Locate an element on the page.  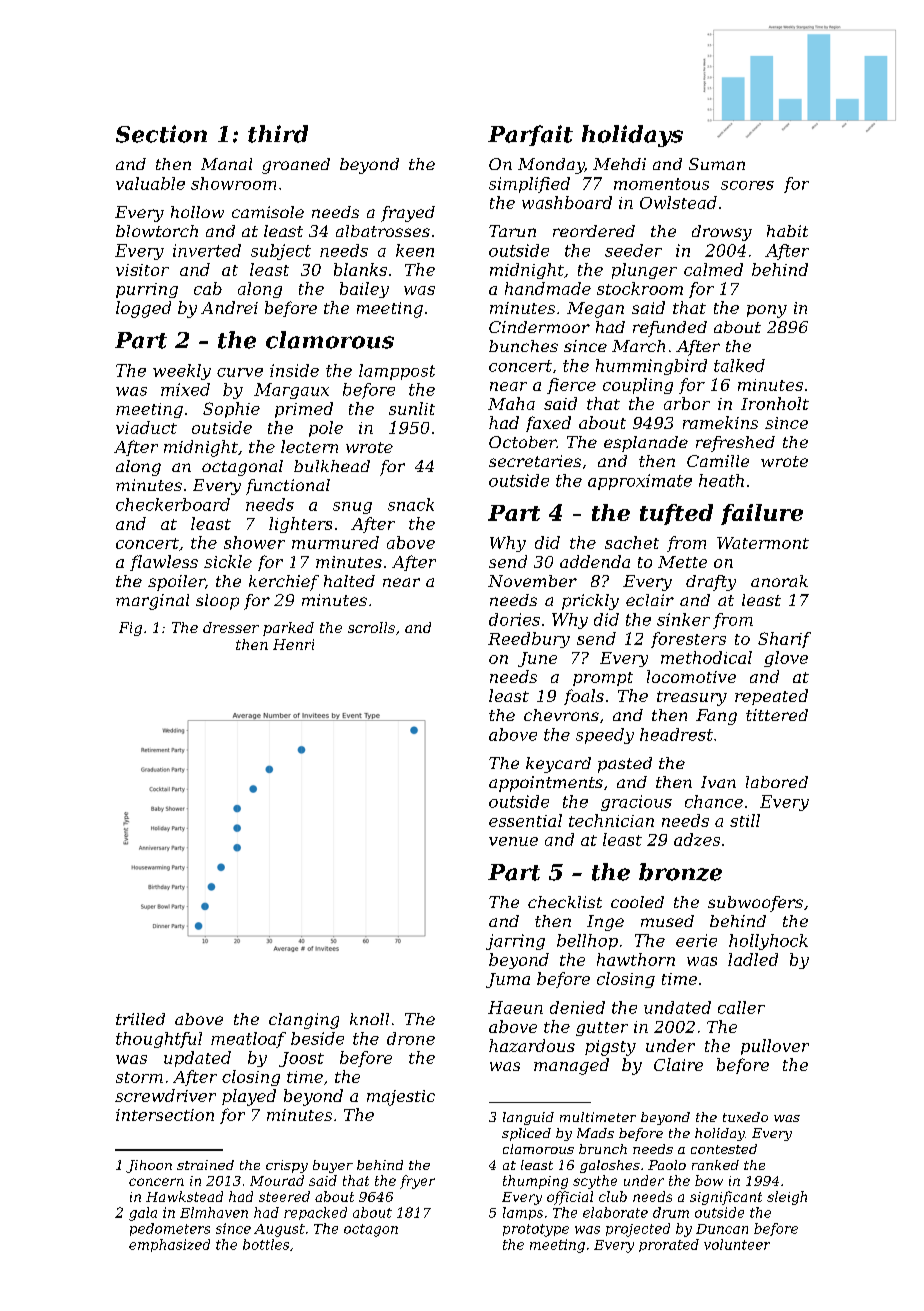
trilled is located at coordinates (140, 1019).
